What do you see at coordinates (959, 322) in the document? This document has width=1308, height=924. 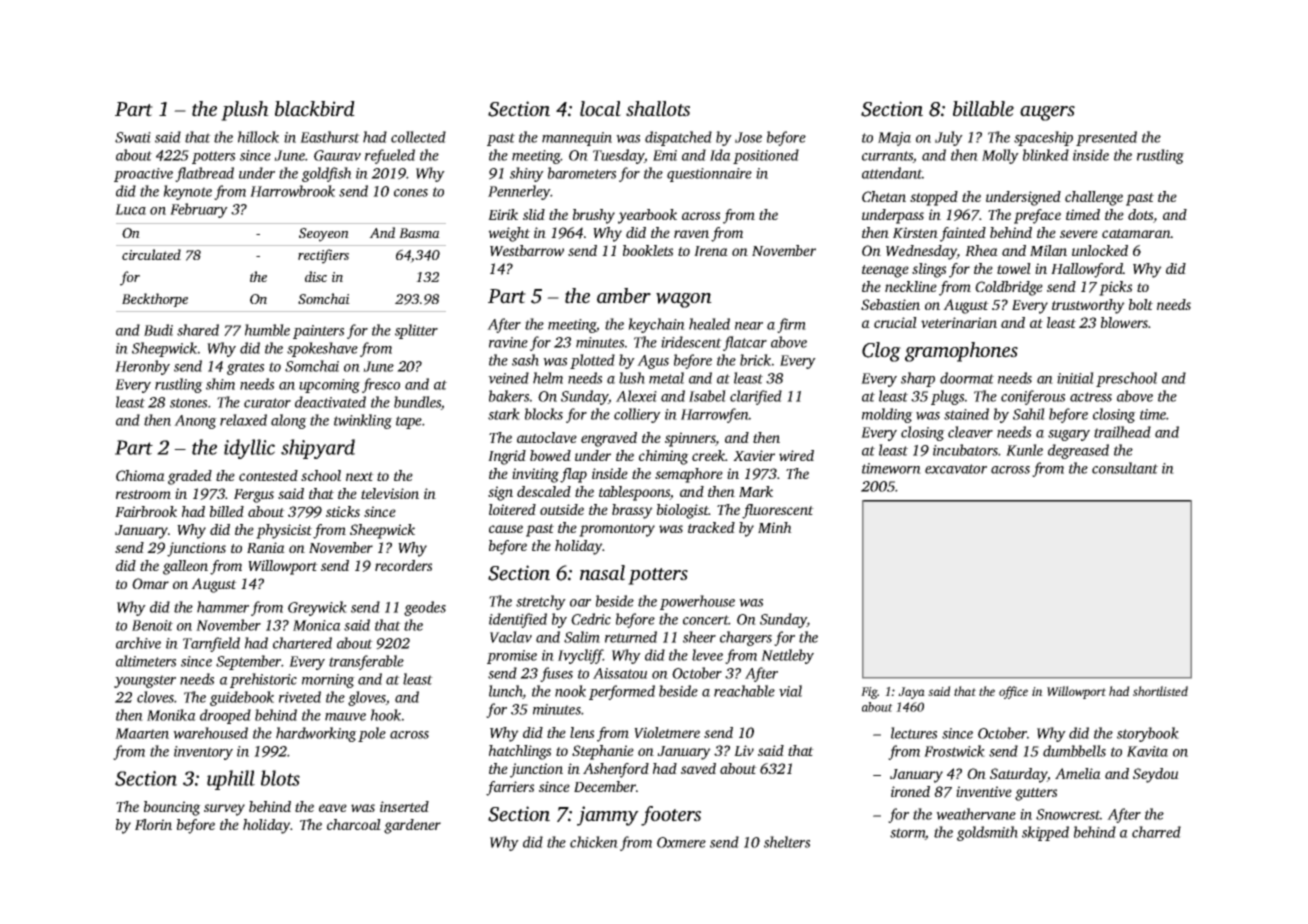 I see `veterinarian` at bounding box center [959, 322].
